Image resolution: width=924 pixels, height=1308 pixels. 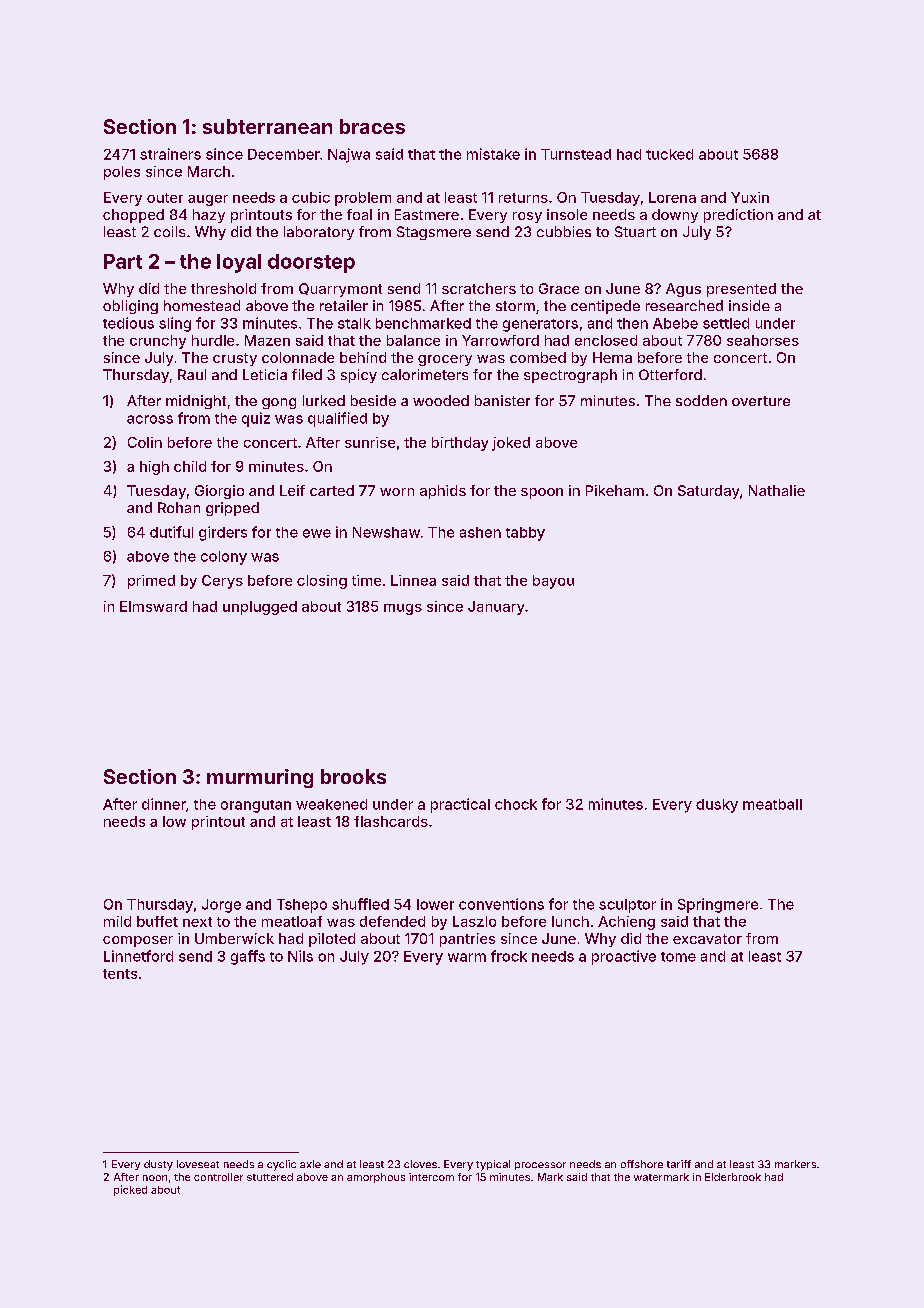 I want to click on strainers, so click(x=170, y=154).
